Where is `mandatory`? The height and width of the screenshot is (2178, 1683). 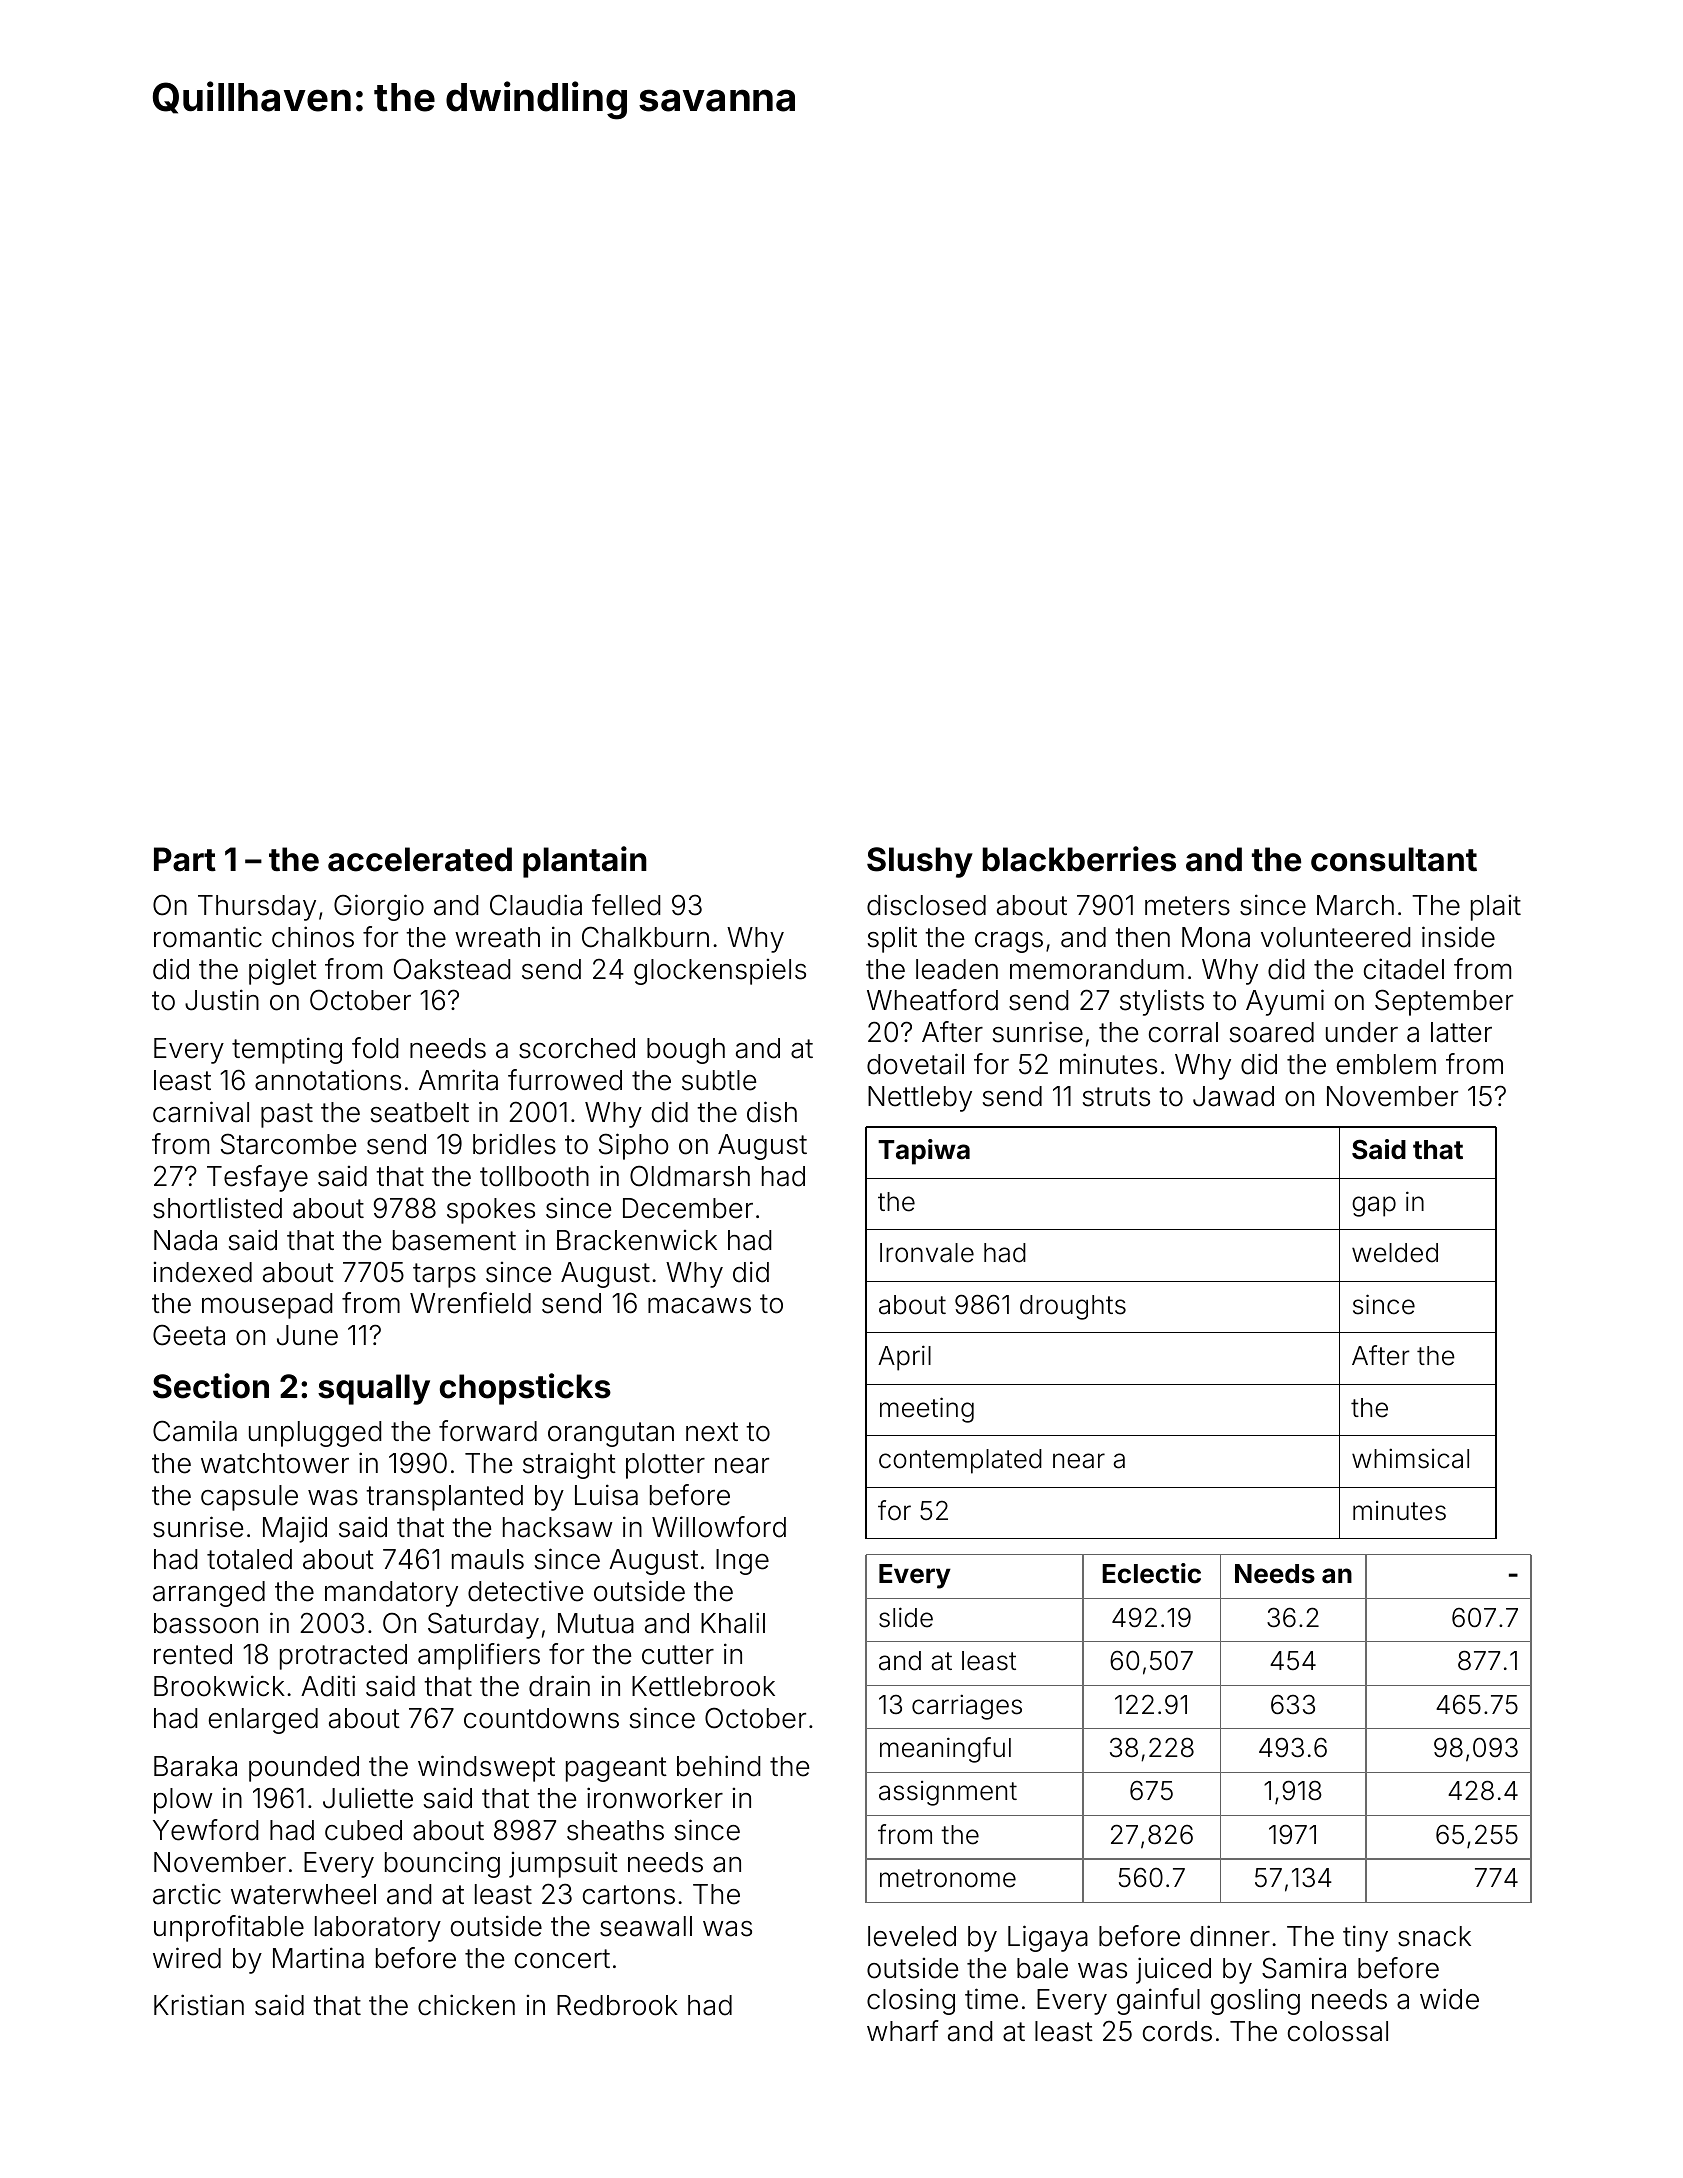
mandatory is located at coordinates (391, 1594).
